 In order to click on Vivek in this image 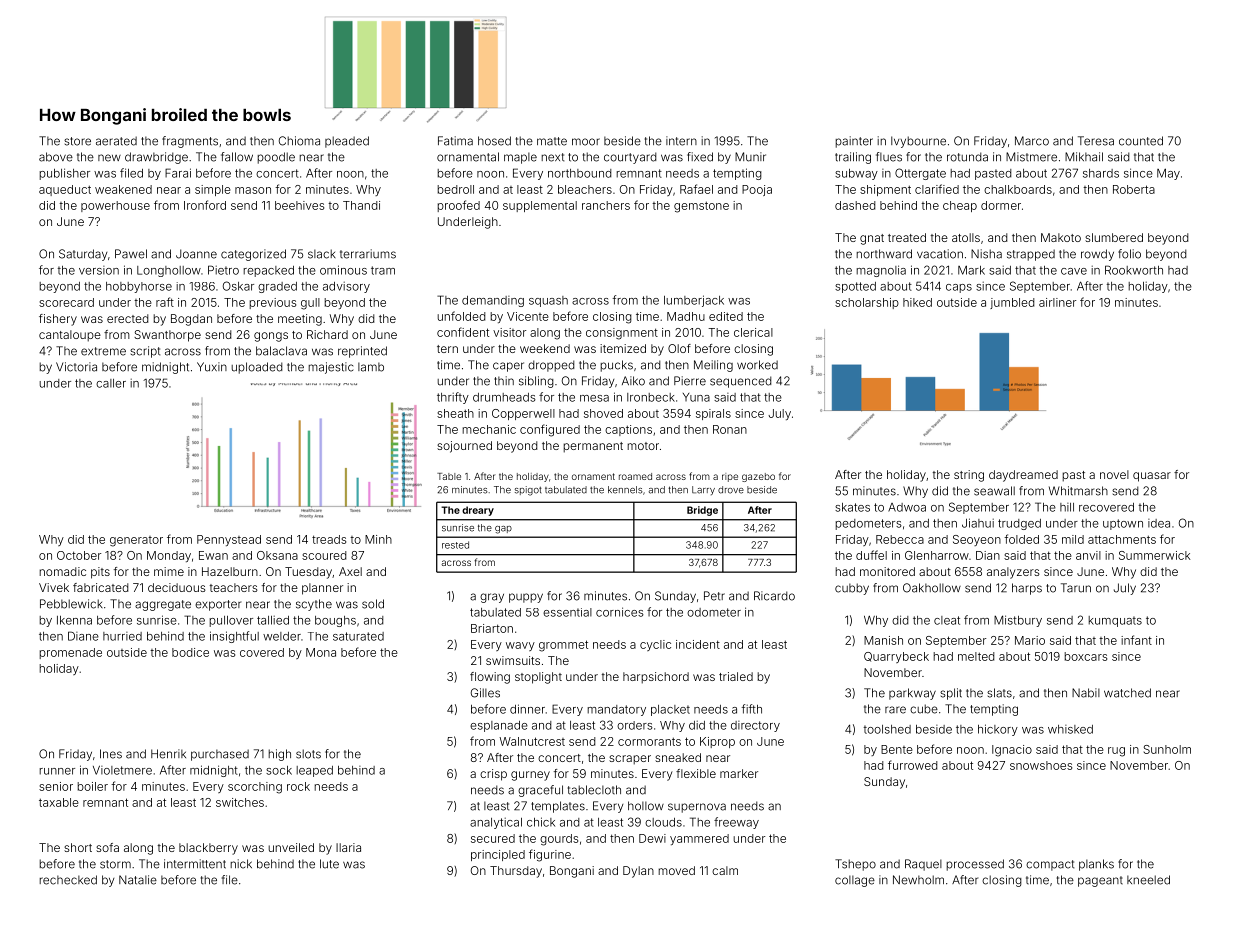, I will do `click(54, 587)`.
